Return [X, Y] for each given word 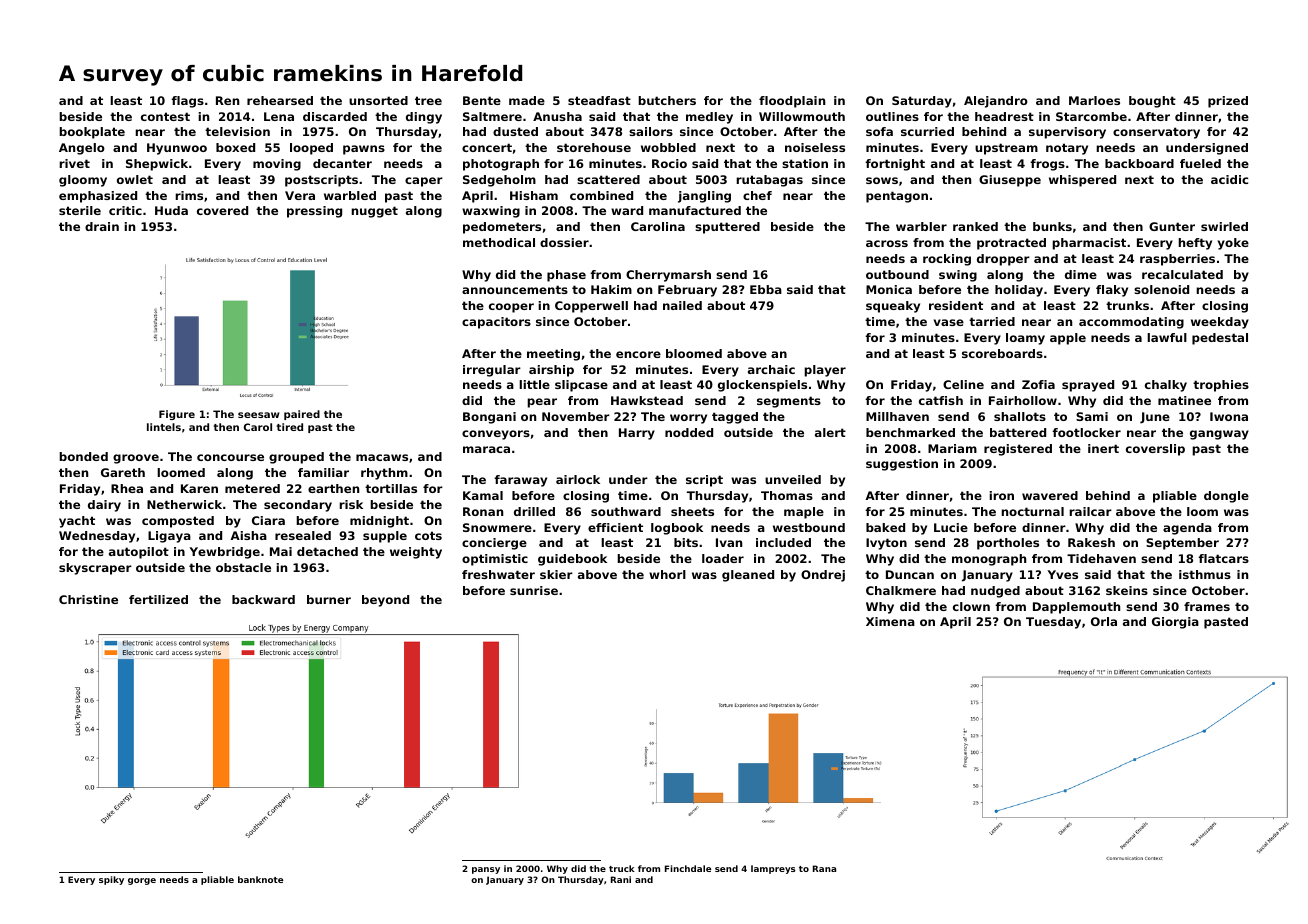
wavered [1050, 495]
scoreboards [1002, 353]
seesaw [259, 415]
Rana [824, 868]
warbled [350, 195]
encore [638, 354]
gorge [142, 881]
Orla [1104, 621]
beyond [385, 601]
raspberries [1177, 260]
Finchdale [688, 868]
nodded [689, 432]
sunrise [534, 590]
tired [289, 427]
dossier [564, 242]
